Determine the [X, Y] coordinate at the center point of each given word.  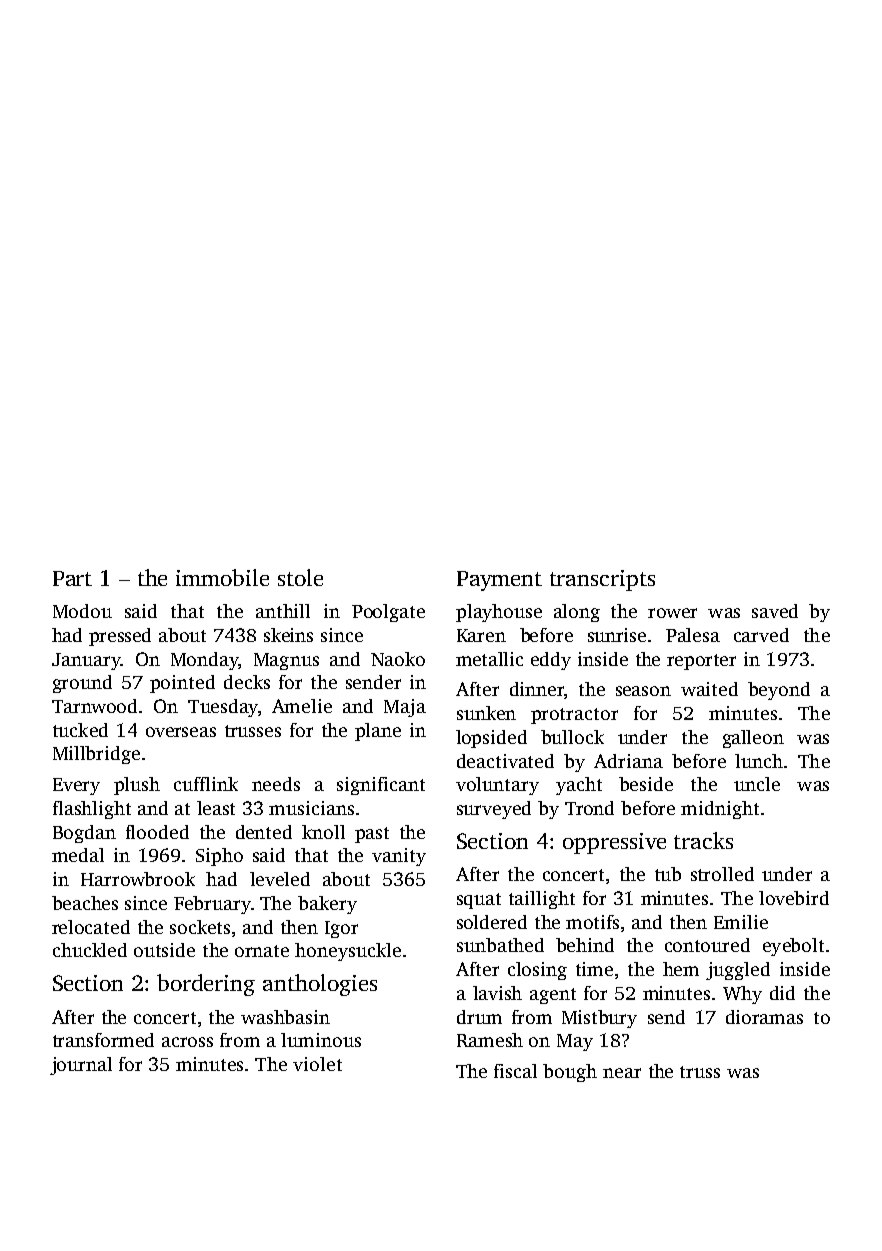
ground [82, 684]
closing [537, 971]
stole [300, 577]
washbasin [285, 1017]
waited [709, 689]
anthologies [320, 985]
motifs [592, 922]
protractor [574, 716]
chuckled [90, 950]
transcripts [602, 580]
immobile [222, 577]
